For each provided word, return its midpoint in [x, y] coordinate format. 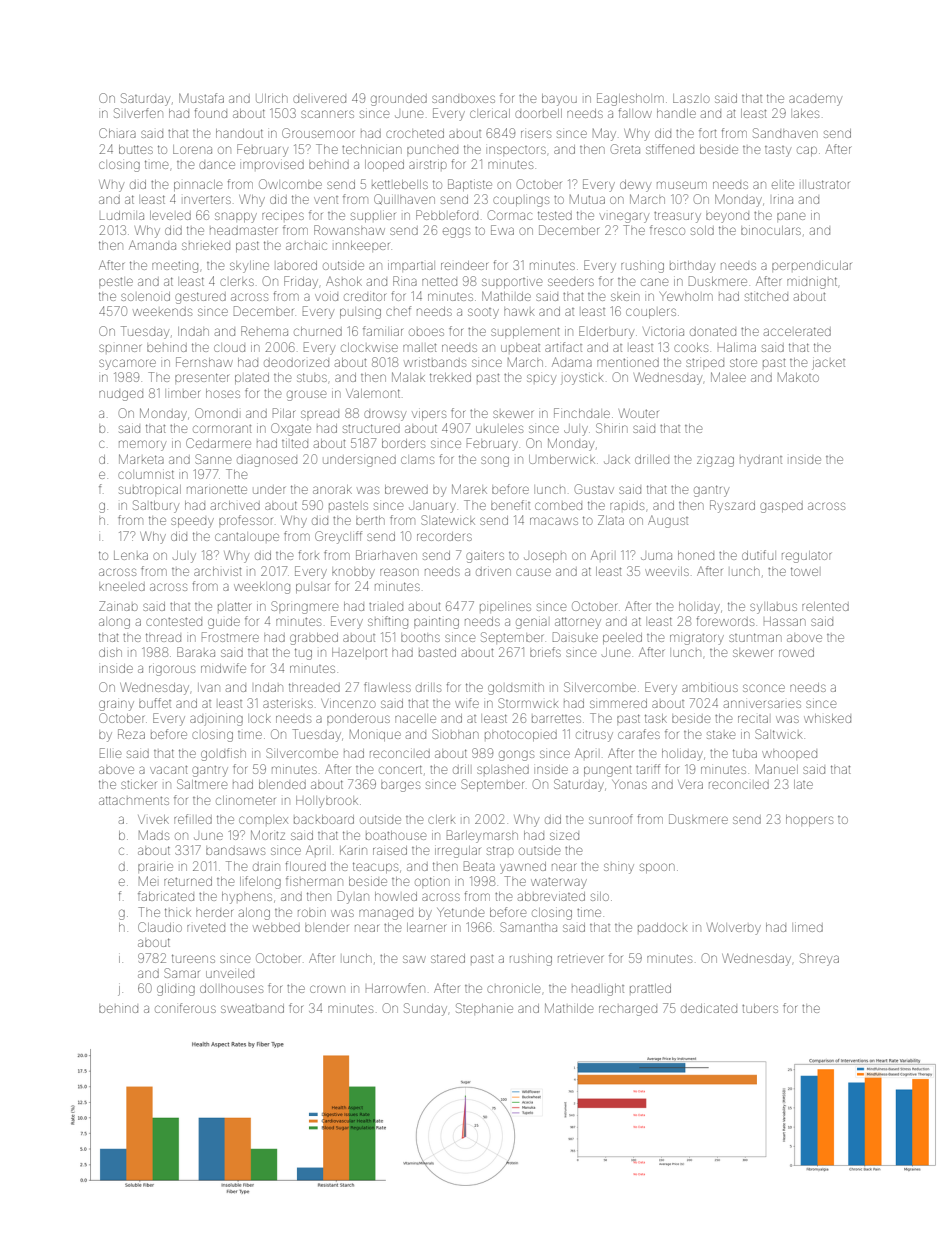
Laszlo [691, 98]
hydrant [761, 461]
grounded [399, 100]
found [211, 113]
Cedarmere [218, 443]
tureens [193, 958]
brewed [406, 489]
